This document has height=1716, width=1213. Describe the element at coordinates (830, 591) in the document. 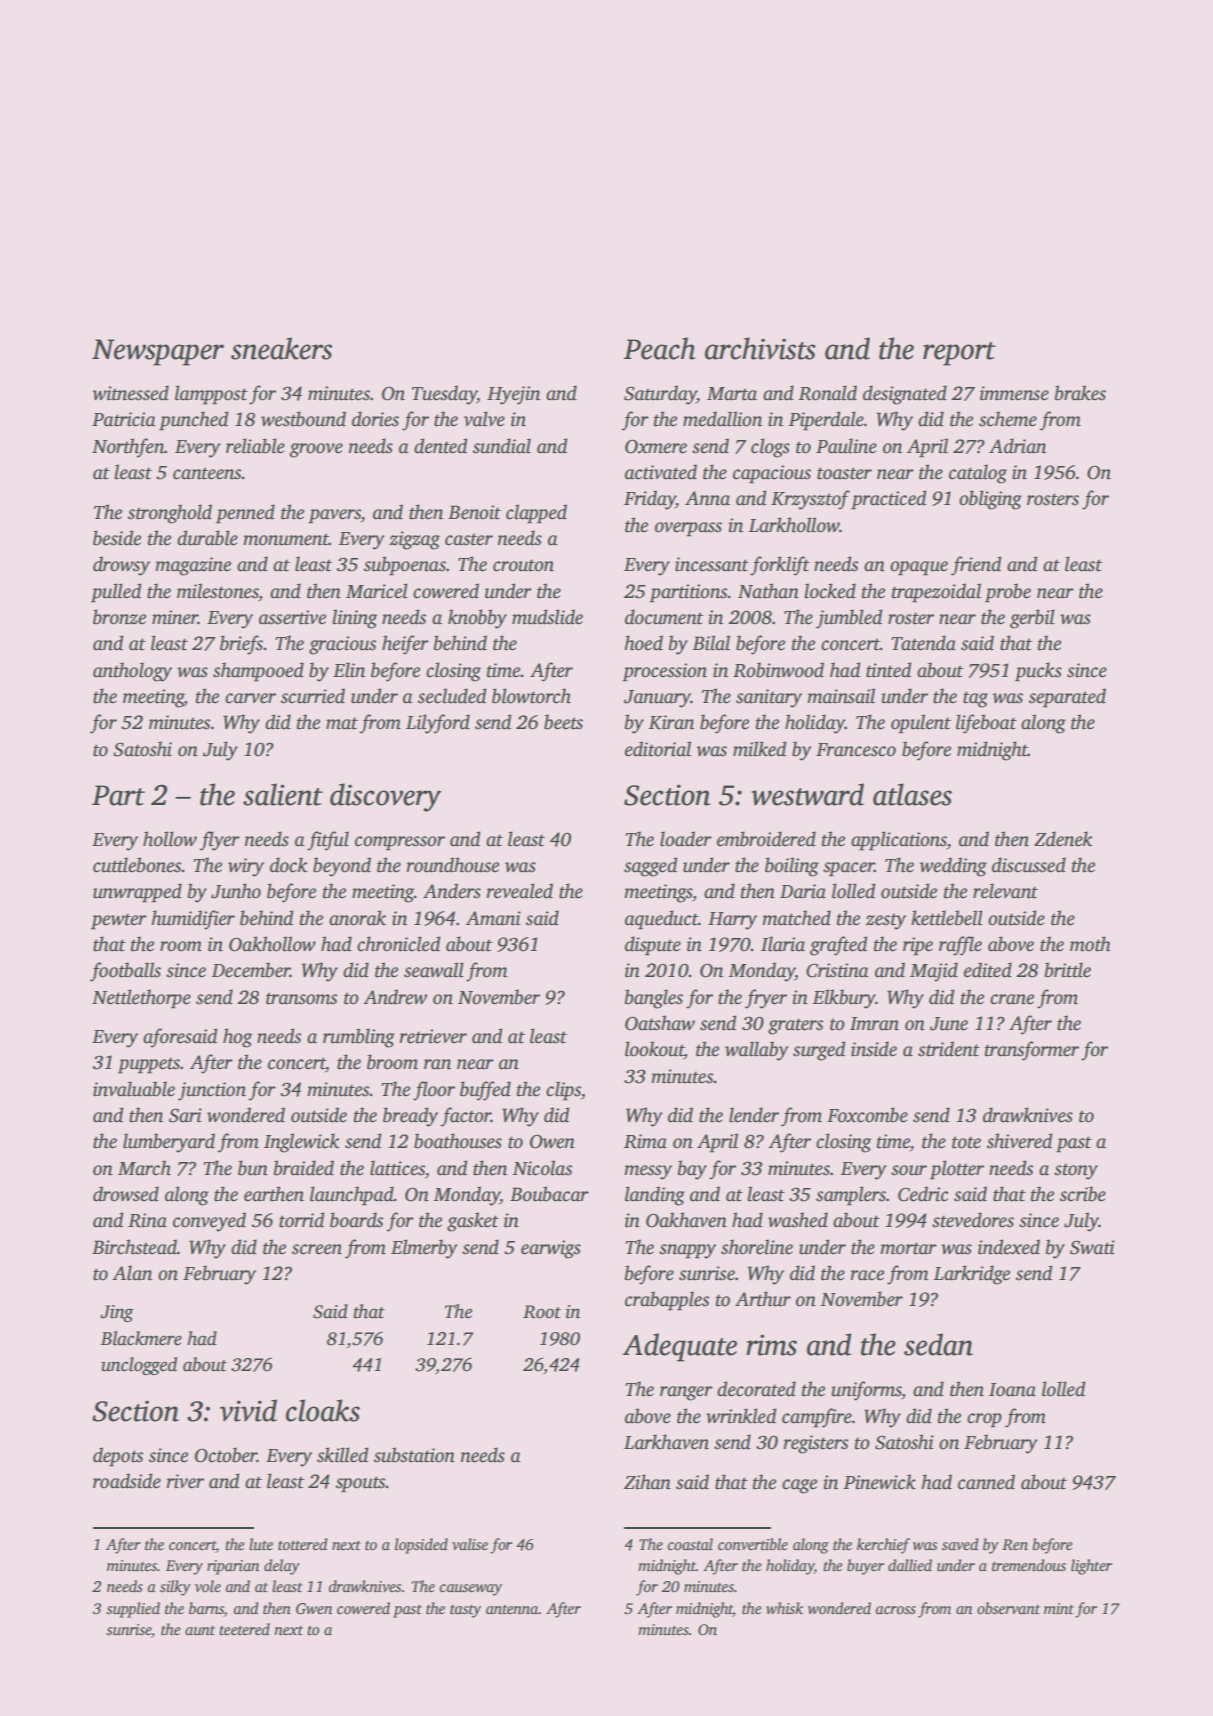

I see `locked` at that location.
